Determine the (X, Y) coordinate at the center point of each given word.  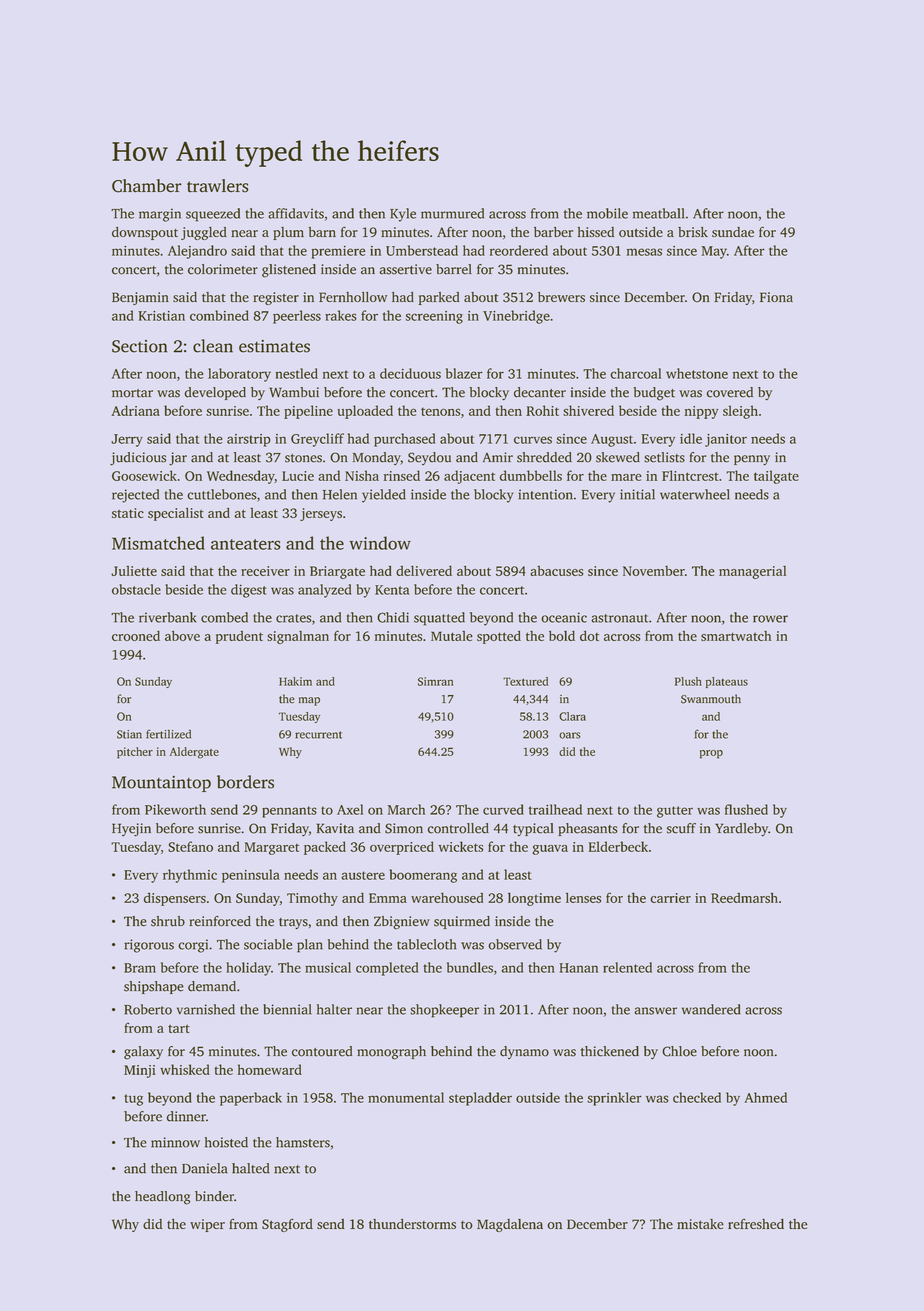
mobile (607, 213)
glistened (289, 271)
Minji (140, 1071)
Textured (525, 681)
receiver (265, 571)
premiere (338, 252)
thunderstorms (412, 1224)
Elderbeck (618, 846)
